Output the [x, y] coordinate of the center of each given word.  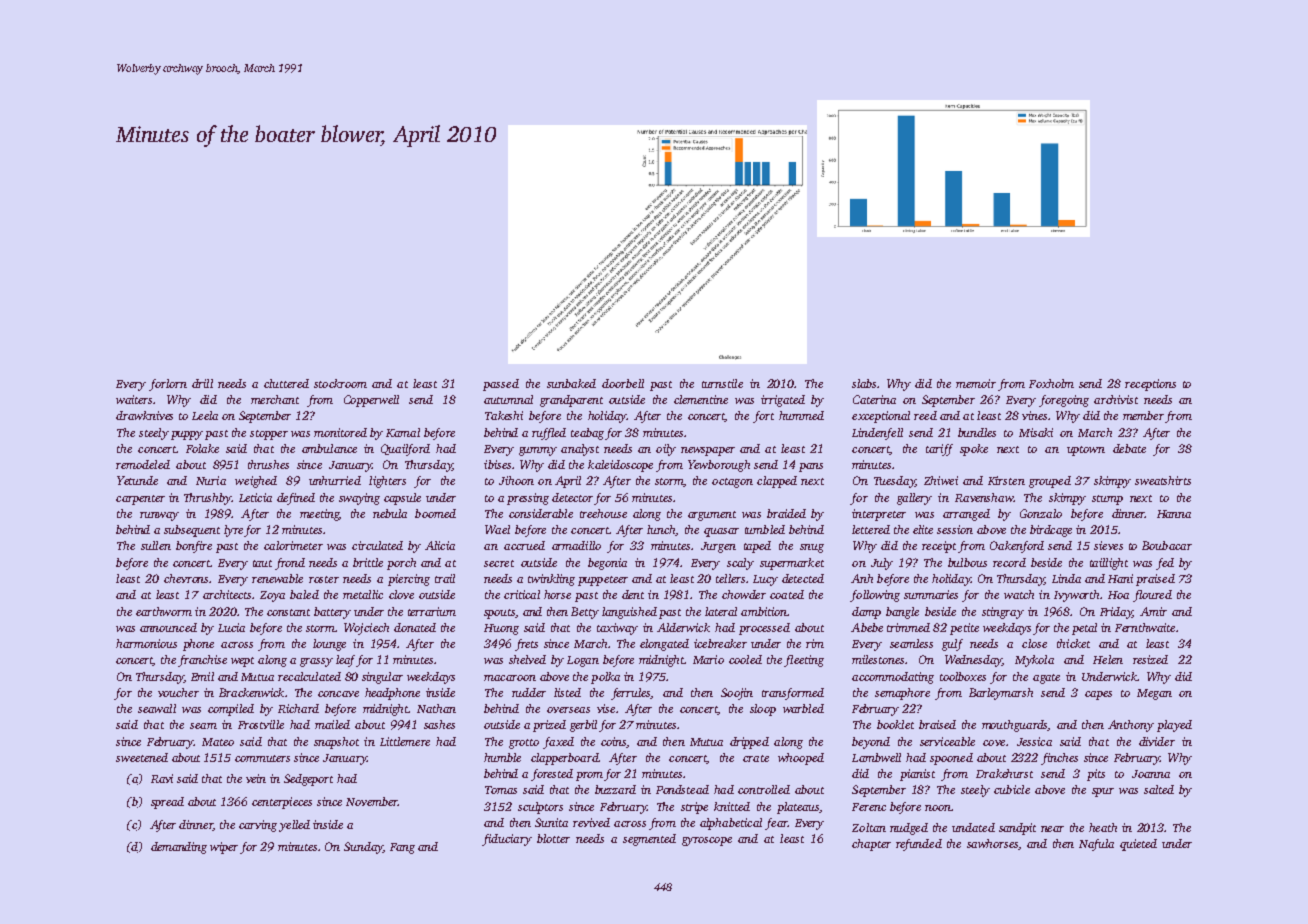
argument [712, 516]
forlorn [168, 385]
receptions [1150, 385]
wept [242, 662]
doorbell [623, 383]
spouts [500, 614]
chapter [871, 845]
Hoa [1118, 595]
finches [1059, 759]
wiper [224, 848]
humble [502, 757]
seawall [157, 708]
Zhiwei [941, 480]
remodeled [143, 464]
